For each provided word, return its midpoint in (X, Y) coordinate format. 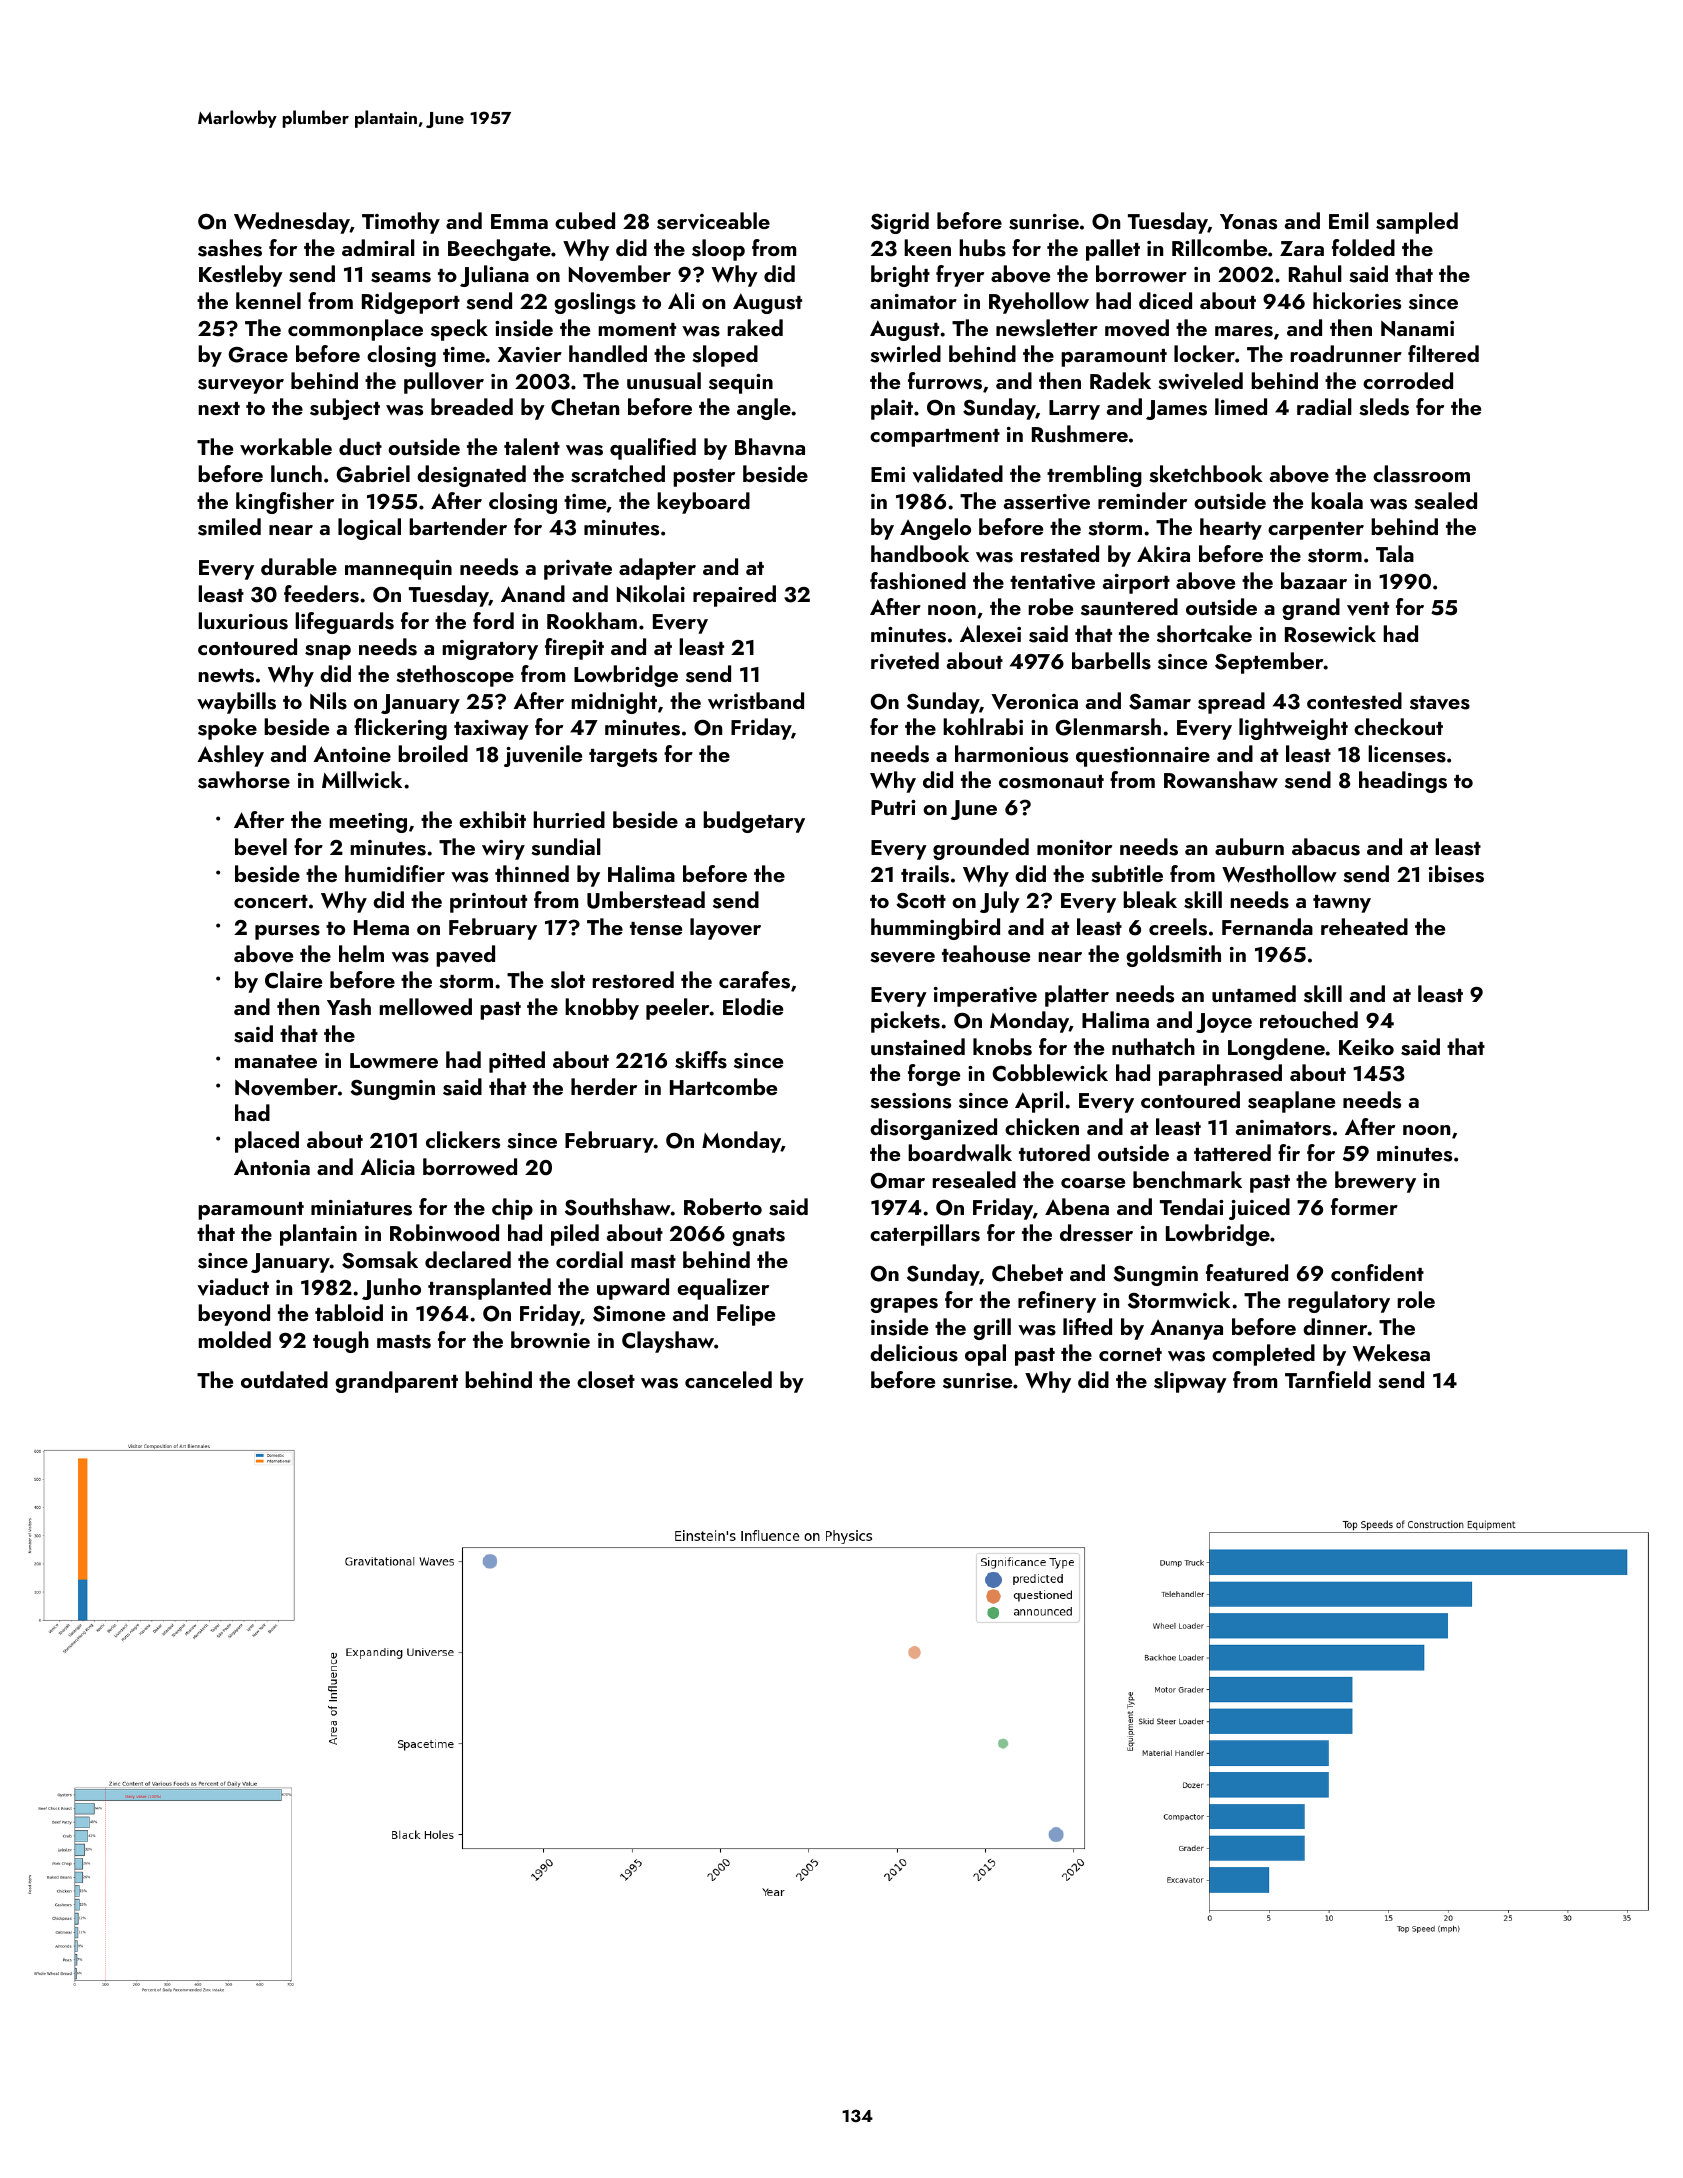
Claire (293, 980)
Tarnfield (1328, 1379)
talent (532, 446)
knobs (1002, 1047)
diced (1165, 300)
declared (468, 1259)
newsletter (1047, 328)
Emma (519, 221)
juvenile (543, 756)
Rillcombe (1219, 247)
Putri (893, 807)
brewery (1375, 1182)
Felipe (746, 1315)
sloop (718, 250)
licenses (1407, 754)
